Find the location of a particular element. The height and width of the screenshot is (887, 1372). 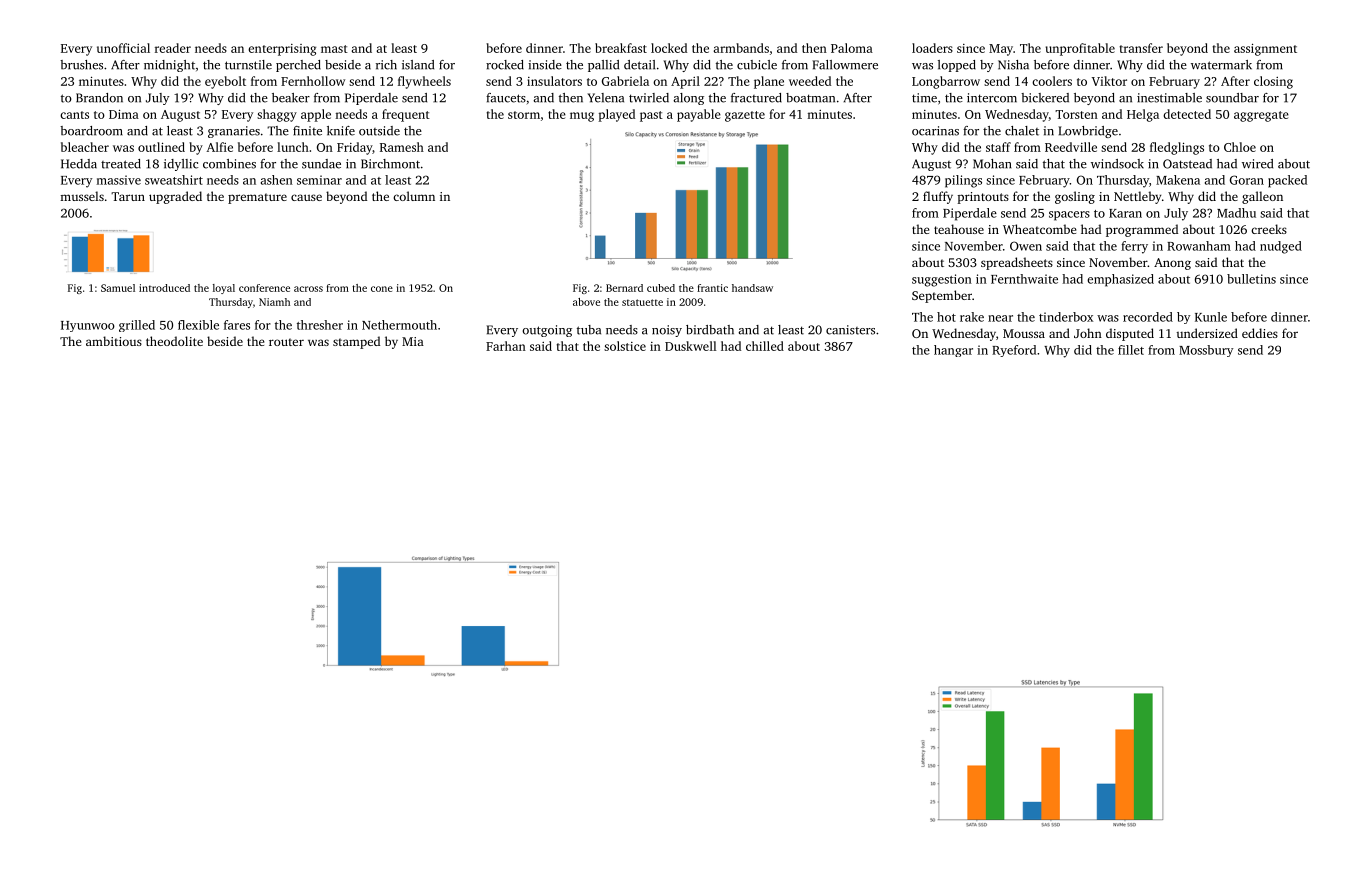

Farhan is located at coordinates (506, 346).
